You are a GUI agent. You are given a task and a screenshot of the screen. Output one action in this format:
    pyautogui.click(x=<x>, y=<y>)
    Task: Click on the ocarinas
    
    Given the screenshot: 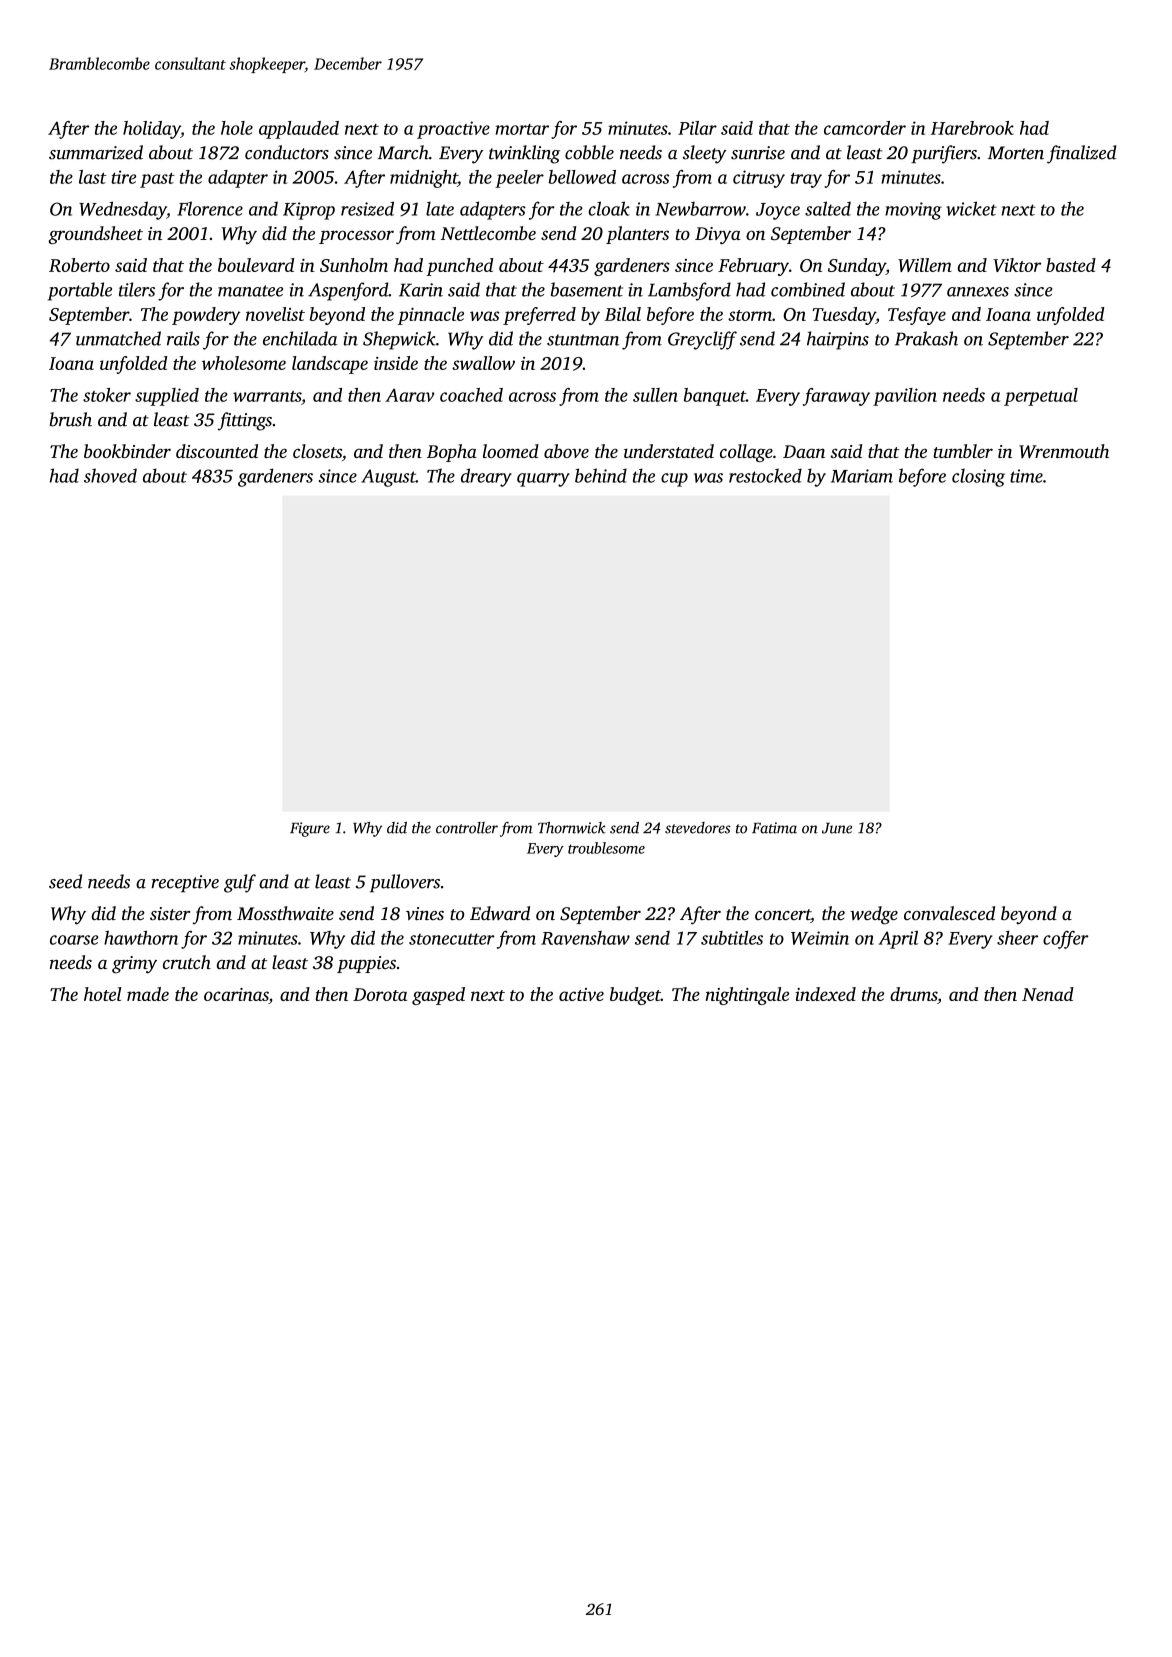 What is the action you would take?
    pyautogui.click(x=236, y=996)
